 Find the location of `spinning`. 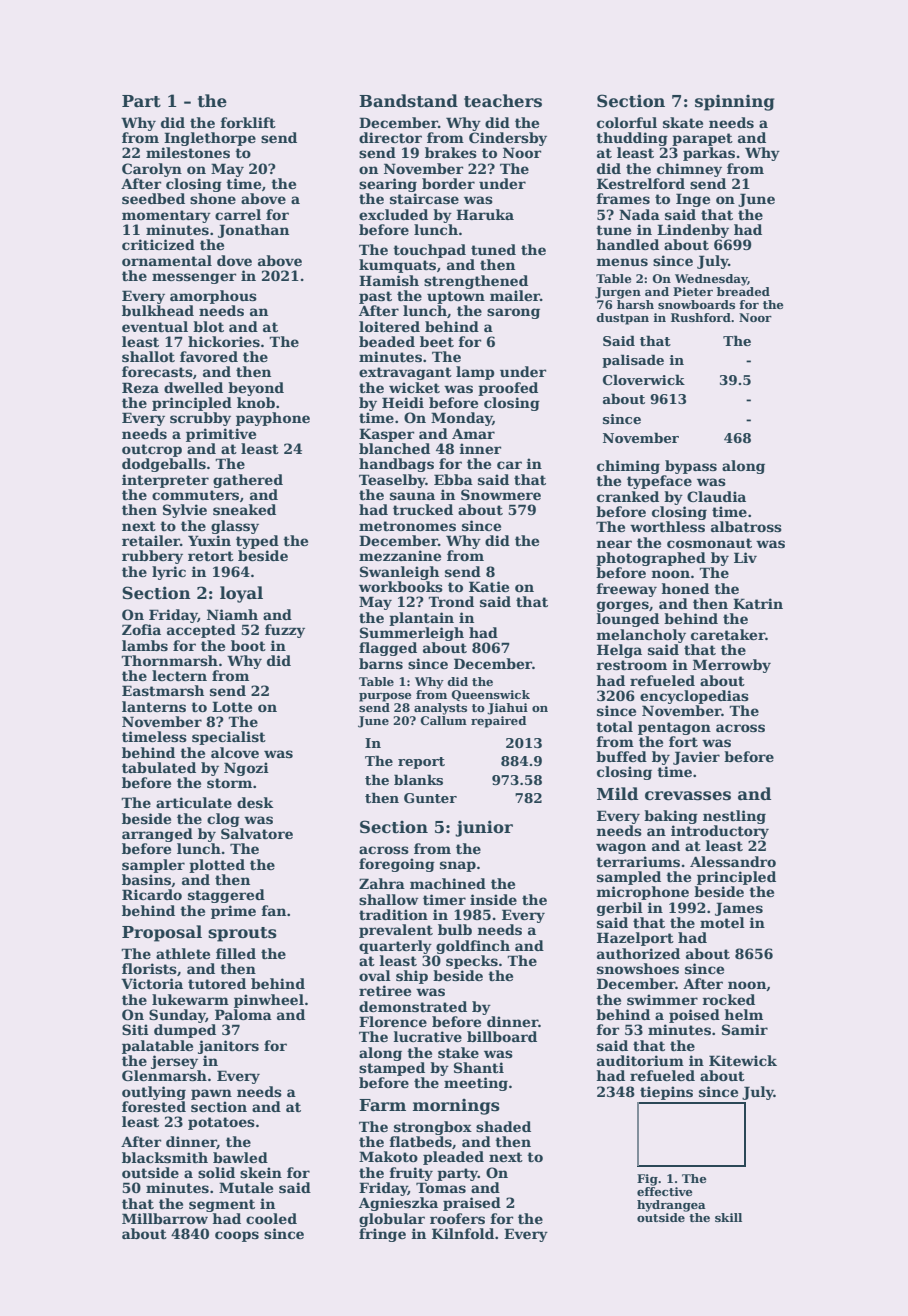

spinning is located at coordinates (735, 103).
